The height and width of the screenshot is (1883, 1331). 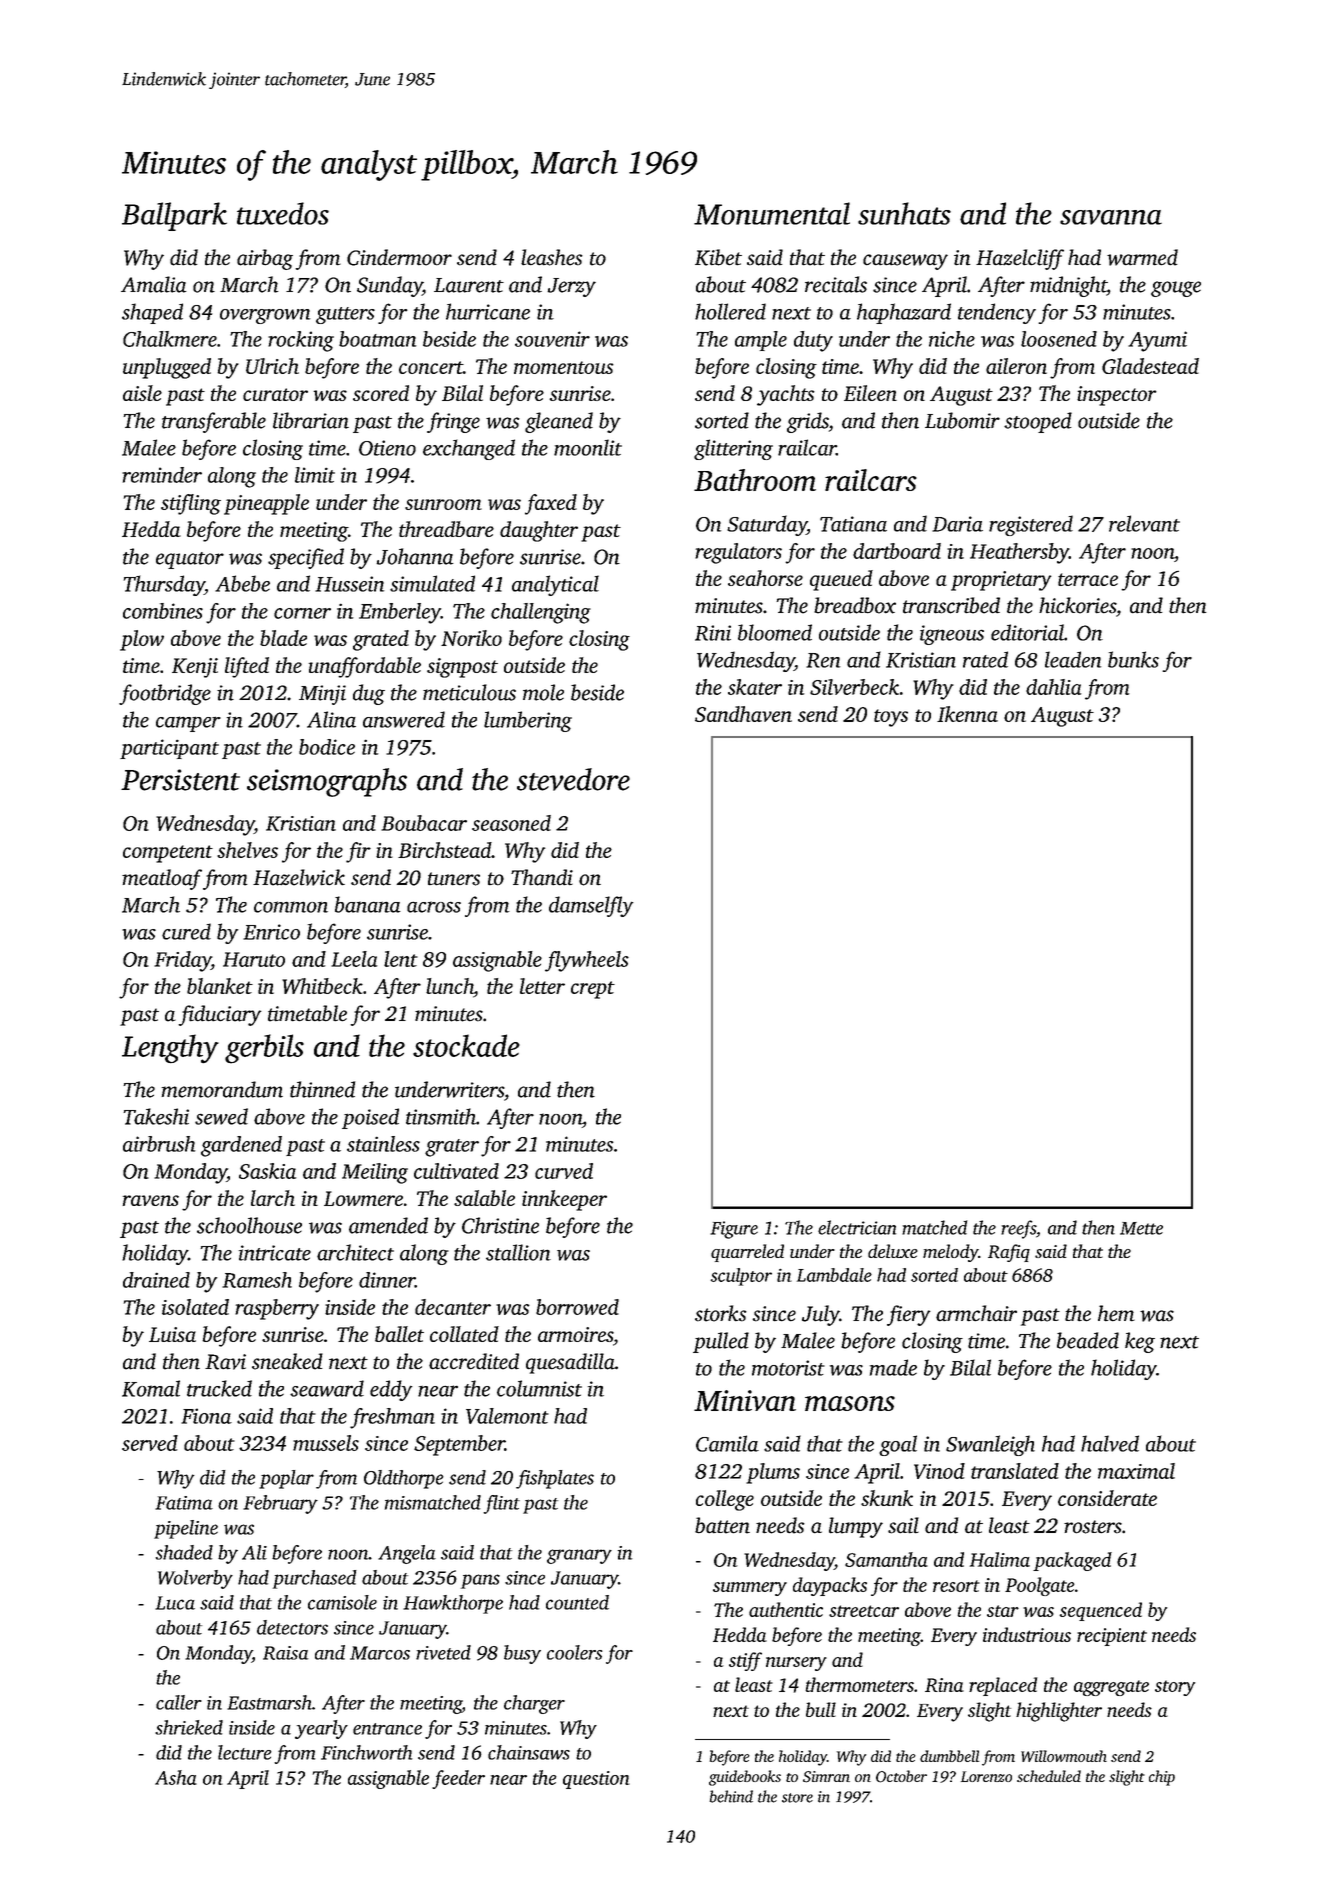 What do you see at coordinates (731, 1796) in the screenshot?
I see `behind` at bounding box center [731, 1796].
